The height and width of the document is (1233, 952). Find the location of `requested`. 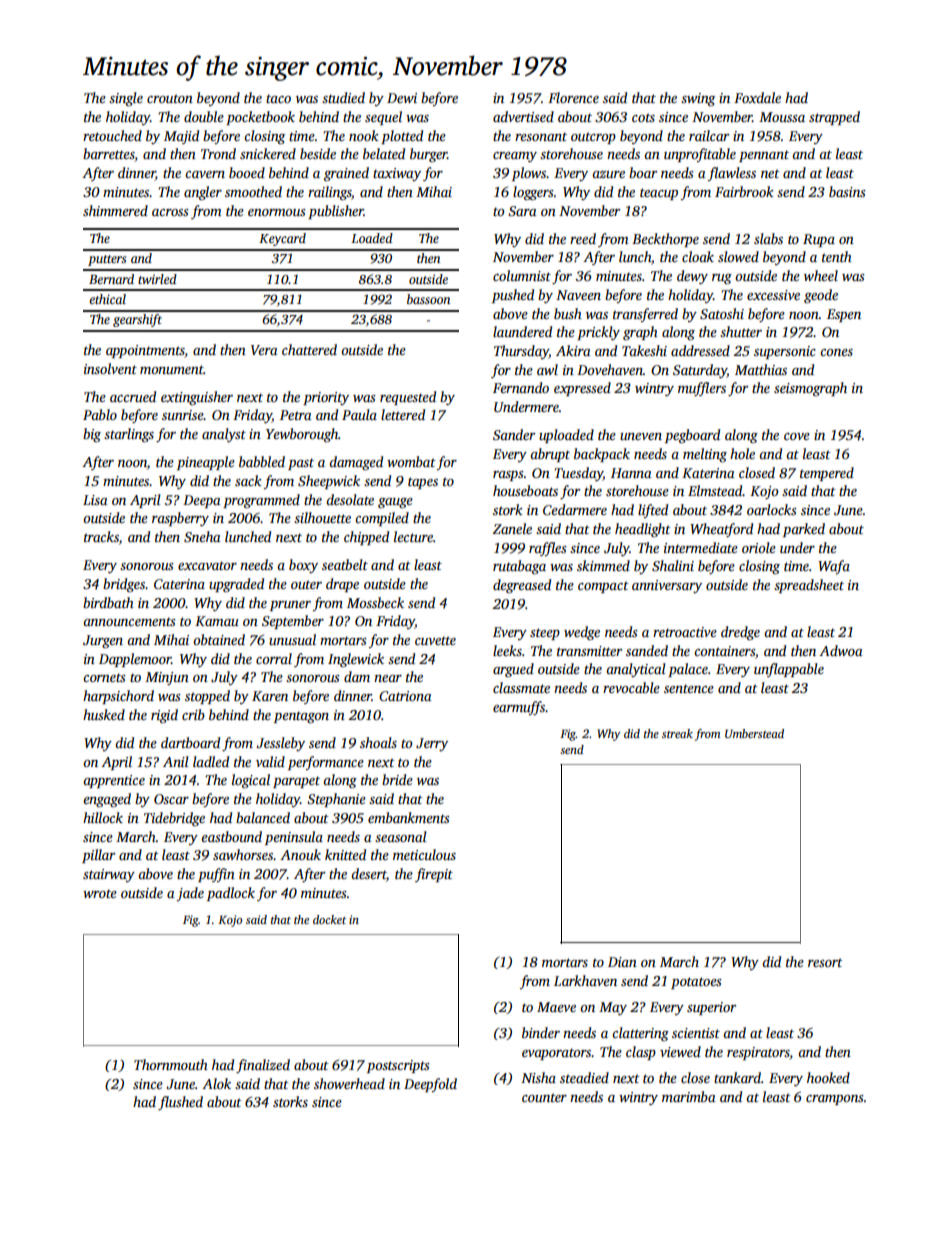

requested is located at coordinates (408, 398).
